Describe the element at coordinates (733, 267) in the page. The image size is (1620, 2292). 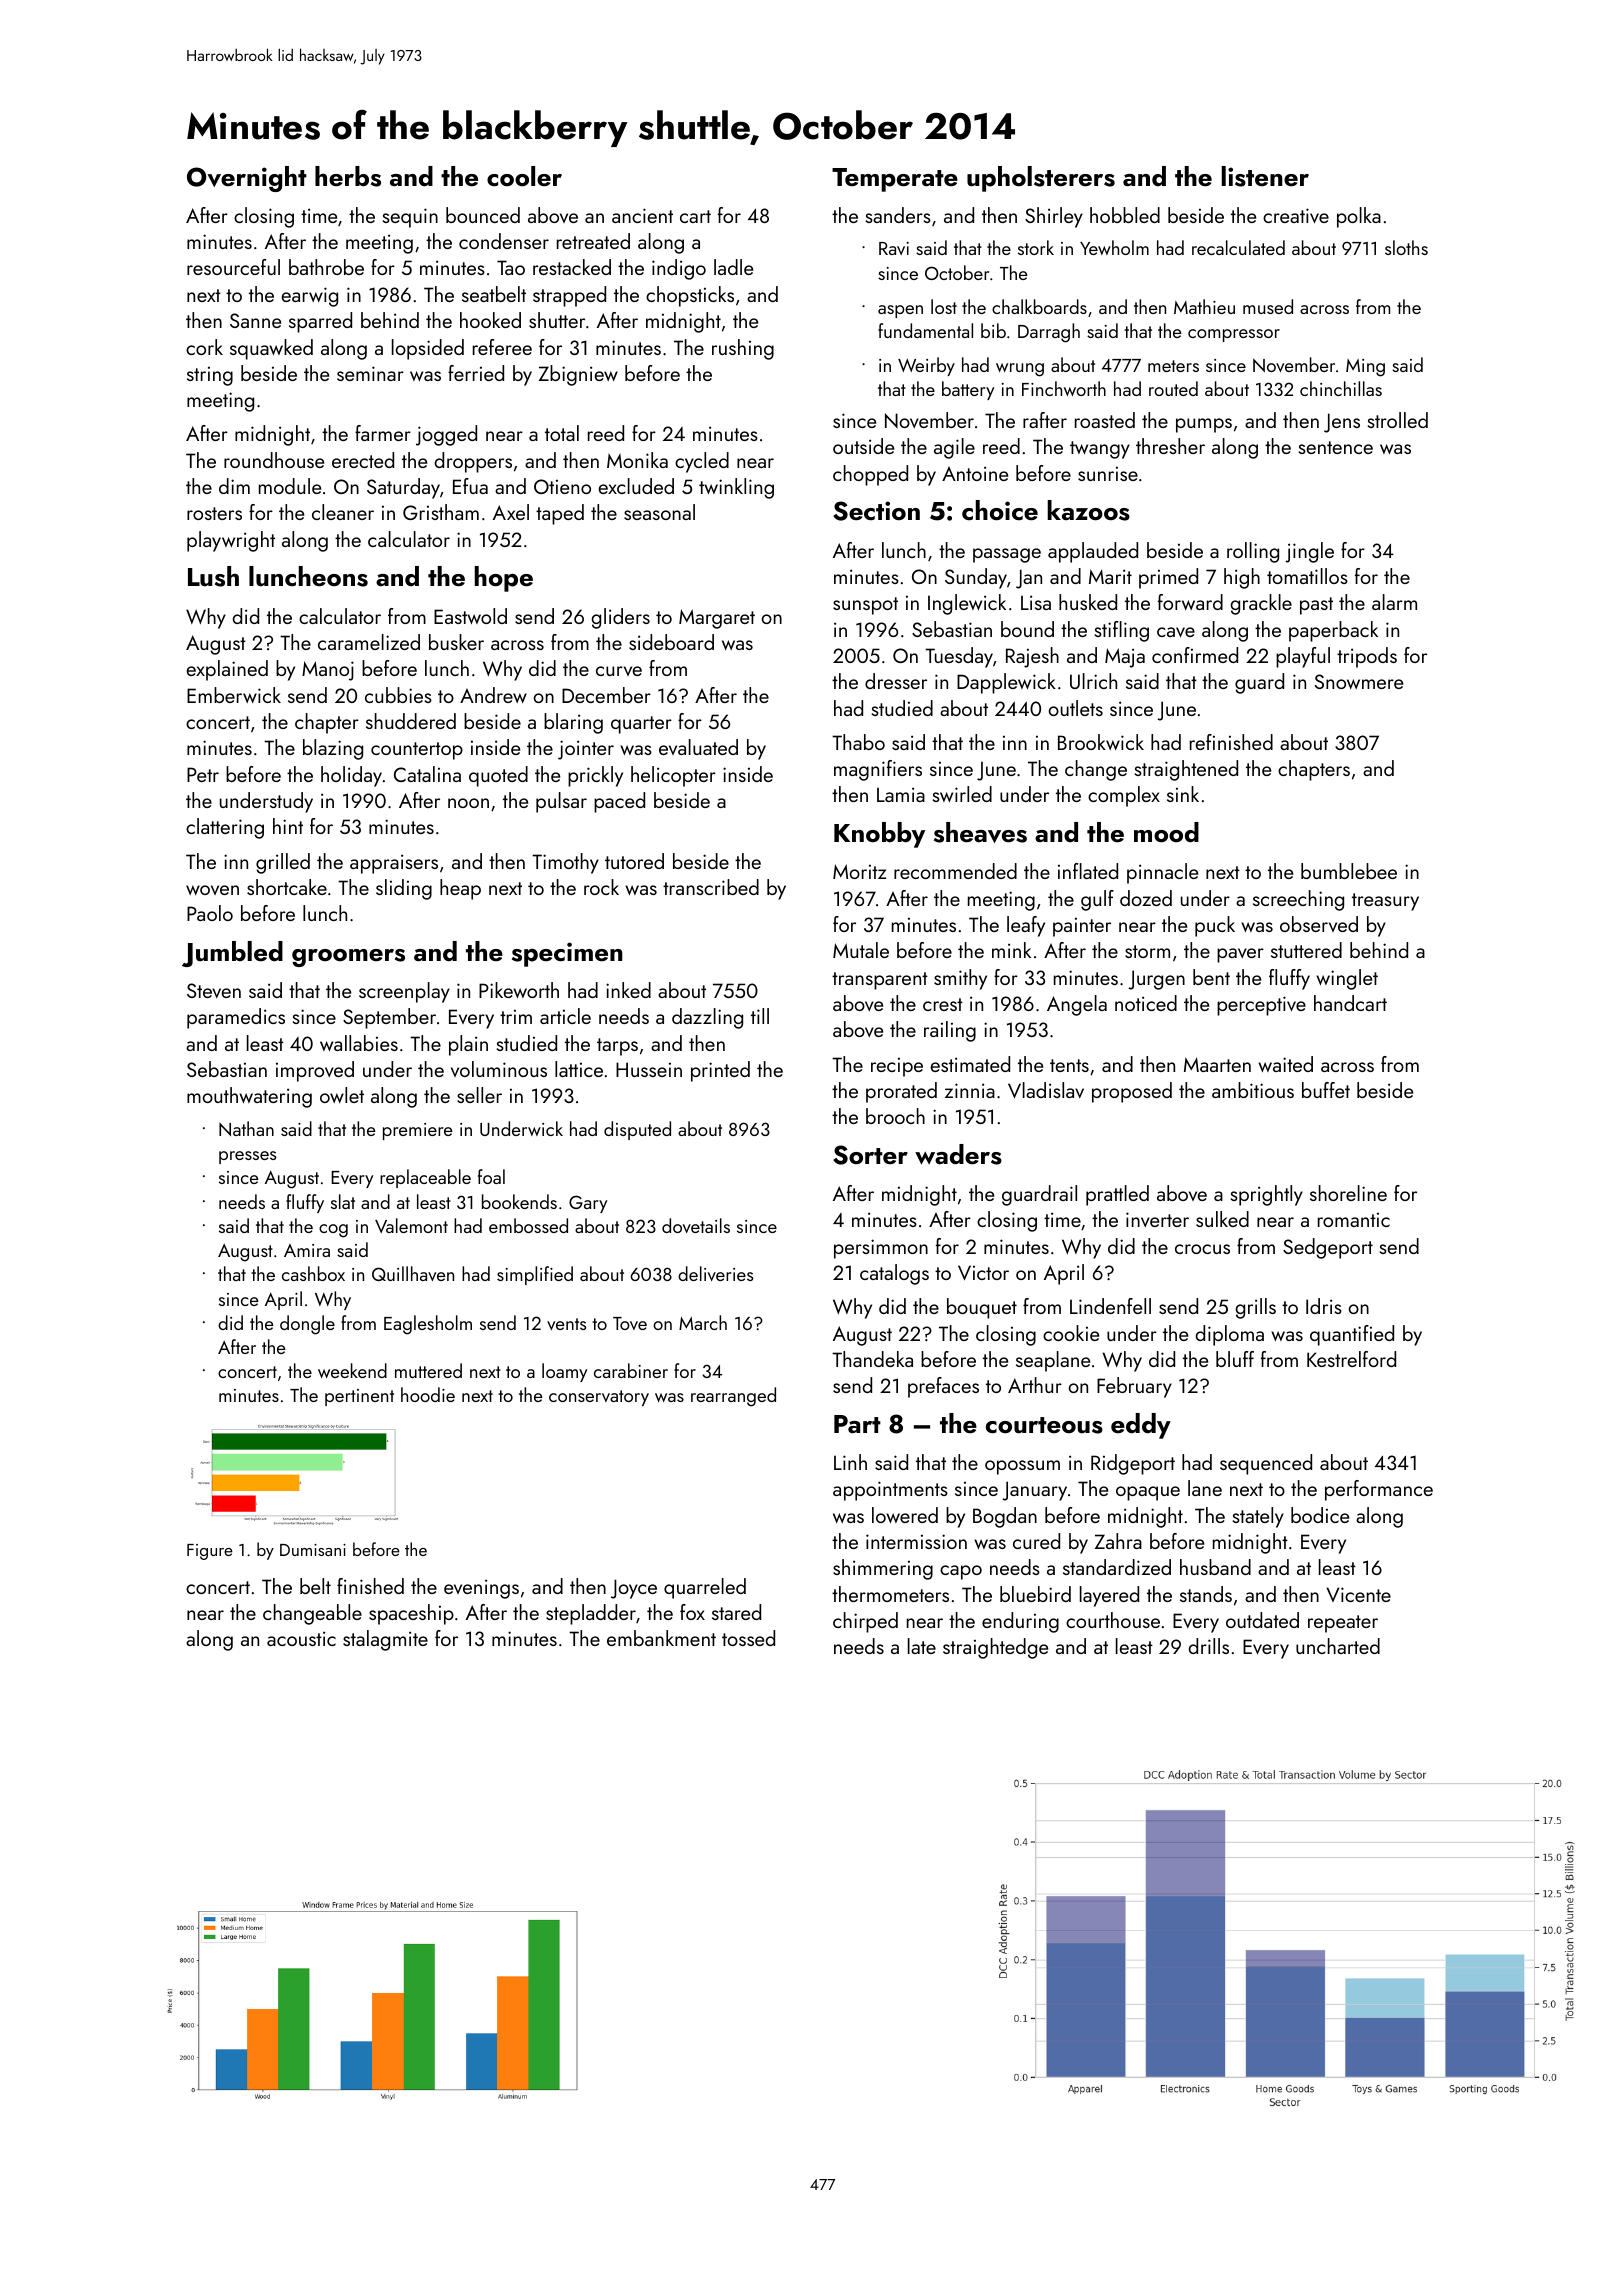
I see `ladle` at that location.
